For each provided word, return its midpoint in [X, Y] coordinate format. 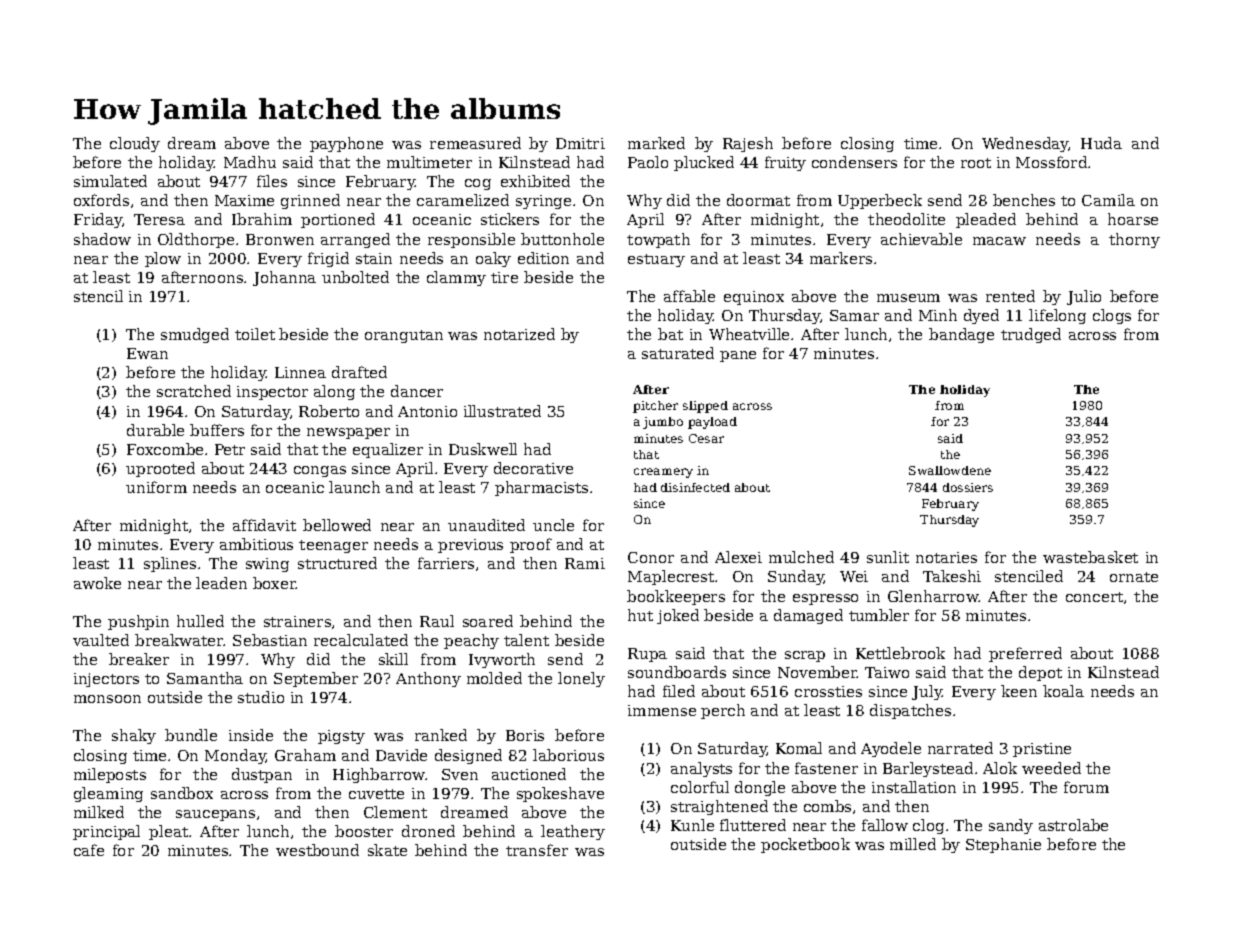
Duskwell [483, 449]
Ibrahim [262, 219]
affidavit [264, 525]
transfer [537, 850]
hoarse [1133, 219]
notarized [519, 334]
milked [99, 812]
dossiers [968, 487]
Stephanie [1003, 845]
